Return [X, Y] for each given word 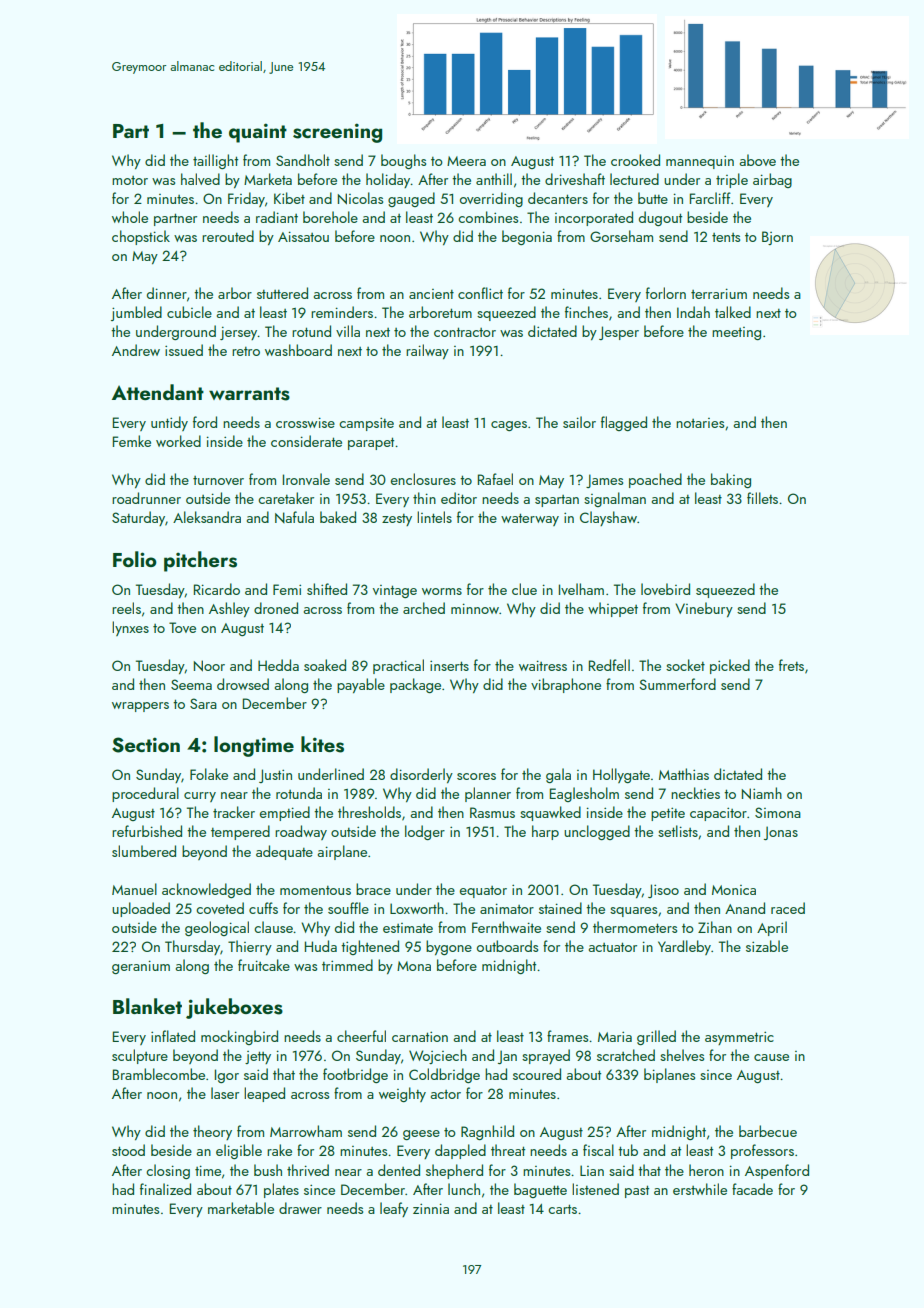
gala [558, 775]
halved [200, 179]
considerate [306, 441]
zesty [397, 520]
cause [771, 1057]
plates [281, 1190]
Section [146, 745]
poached [655, 480]
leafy [394, 1209]
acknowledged [206, 890]
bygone [449, 947]
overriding [491, 199]
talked [733, 312]
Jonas [781, 833]
